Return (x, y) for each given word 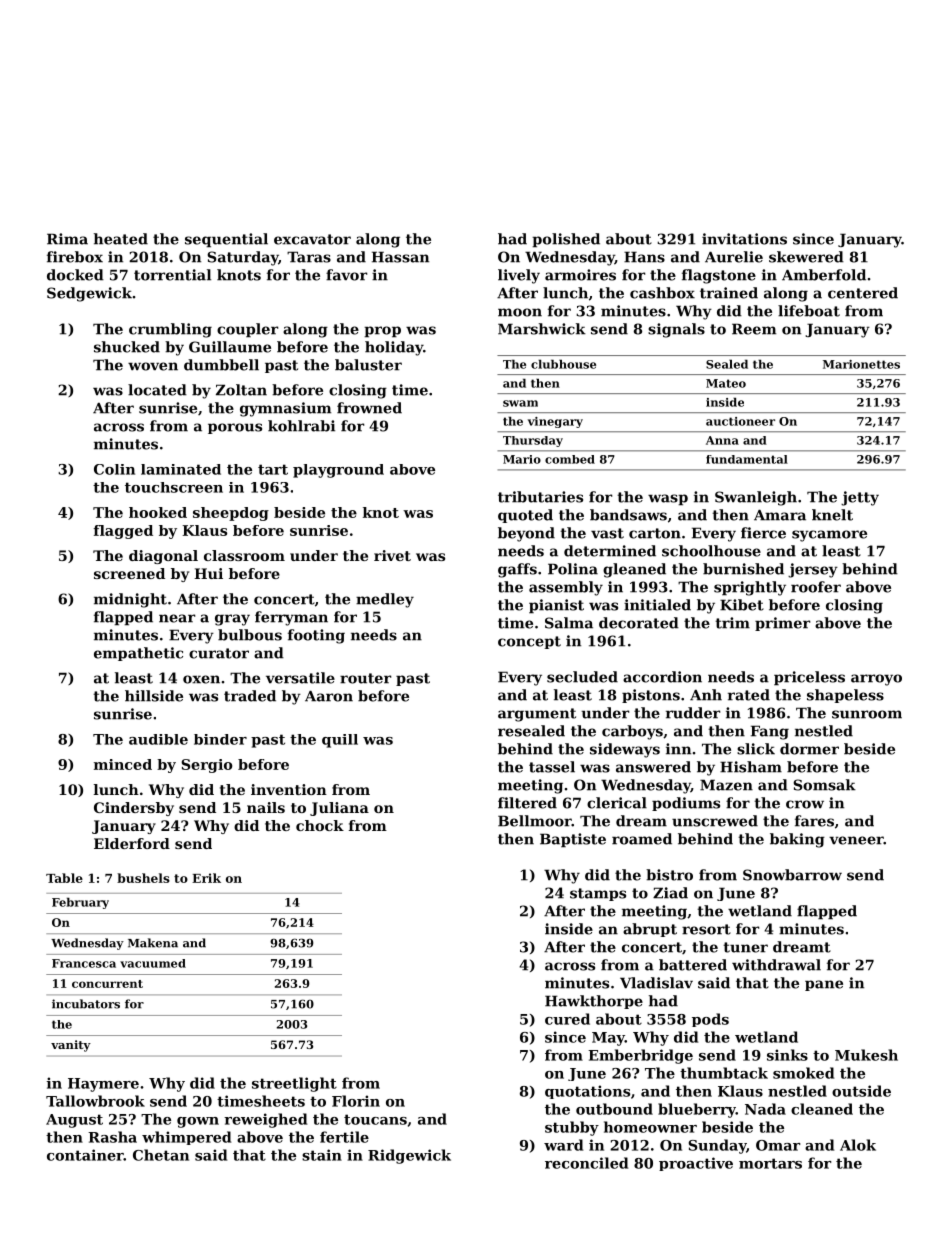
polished (566, 240)
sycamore (829, 536)
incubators (86, 1004)
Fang (770, 732)
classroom (244, 555)
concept (529, 642)
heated (121, 239)
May (608, 1039)
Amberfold (824, 275)
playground (338, 471)
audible (158, 739)
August (74, 1121)
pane (824, 985)
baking (797, 840)
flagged (123, 532)
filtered (527, 803)
